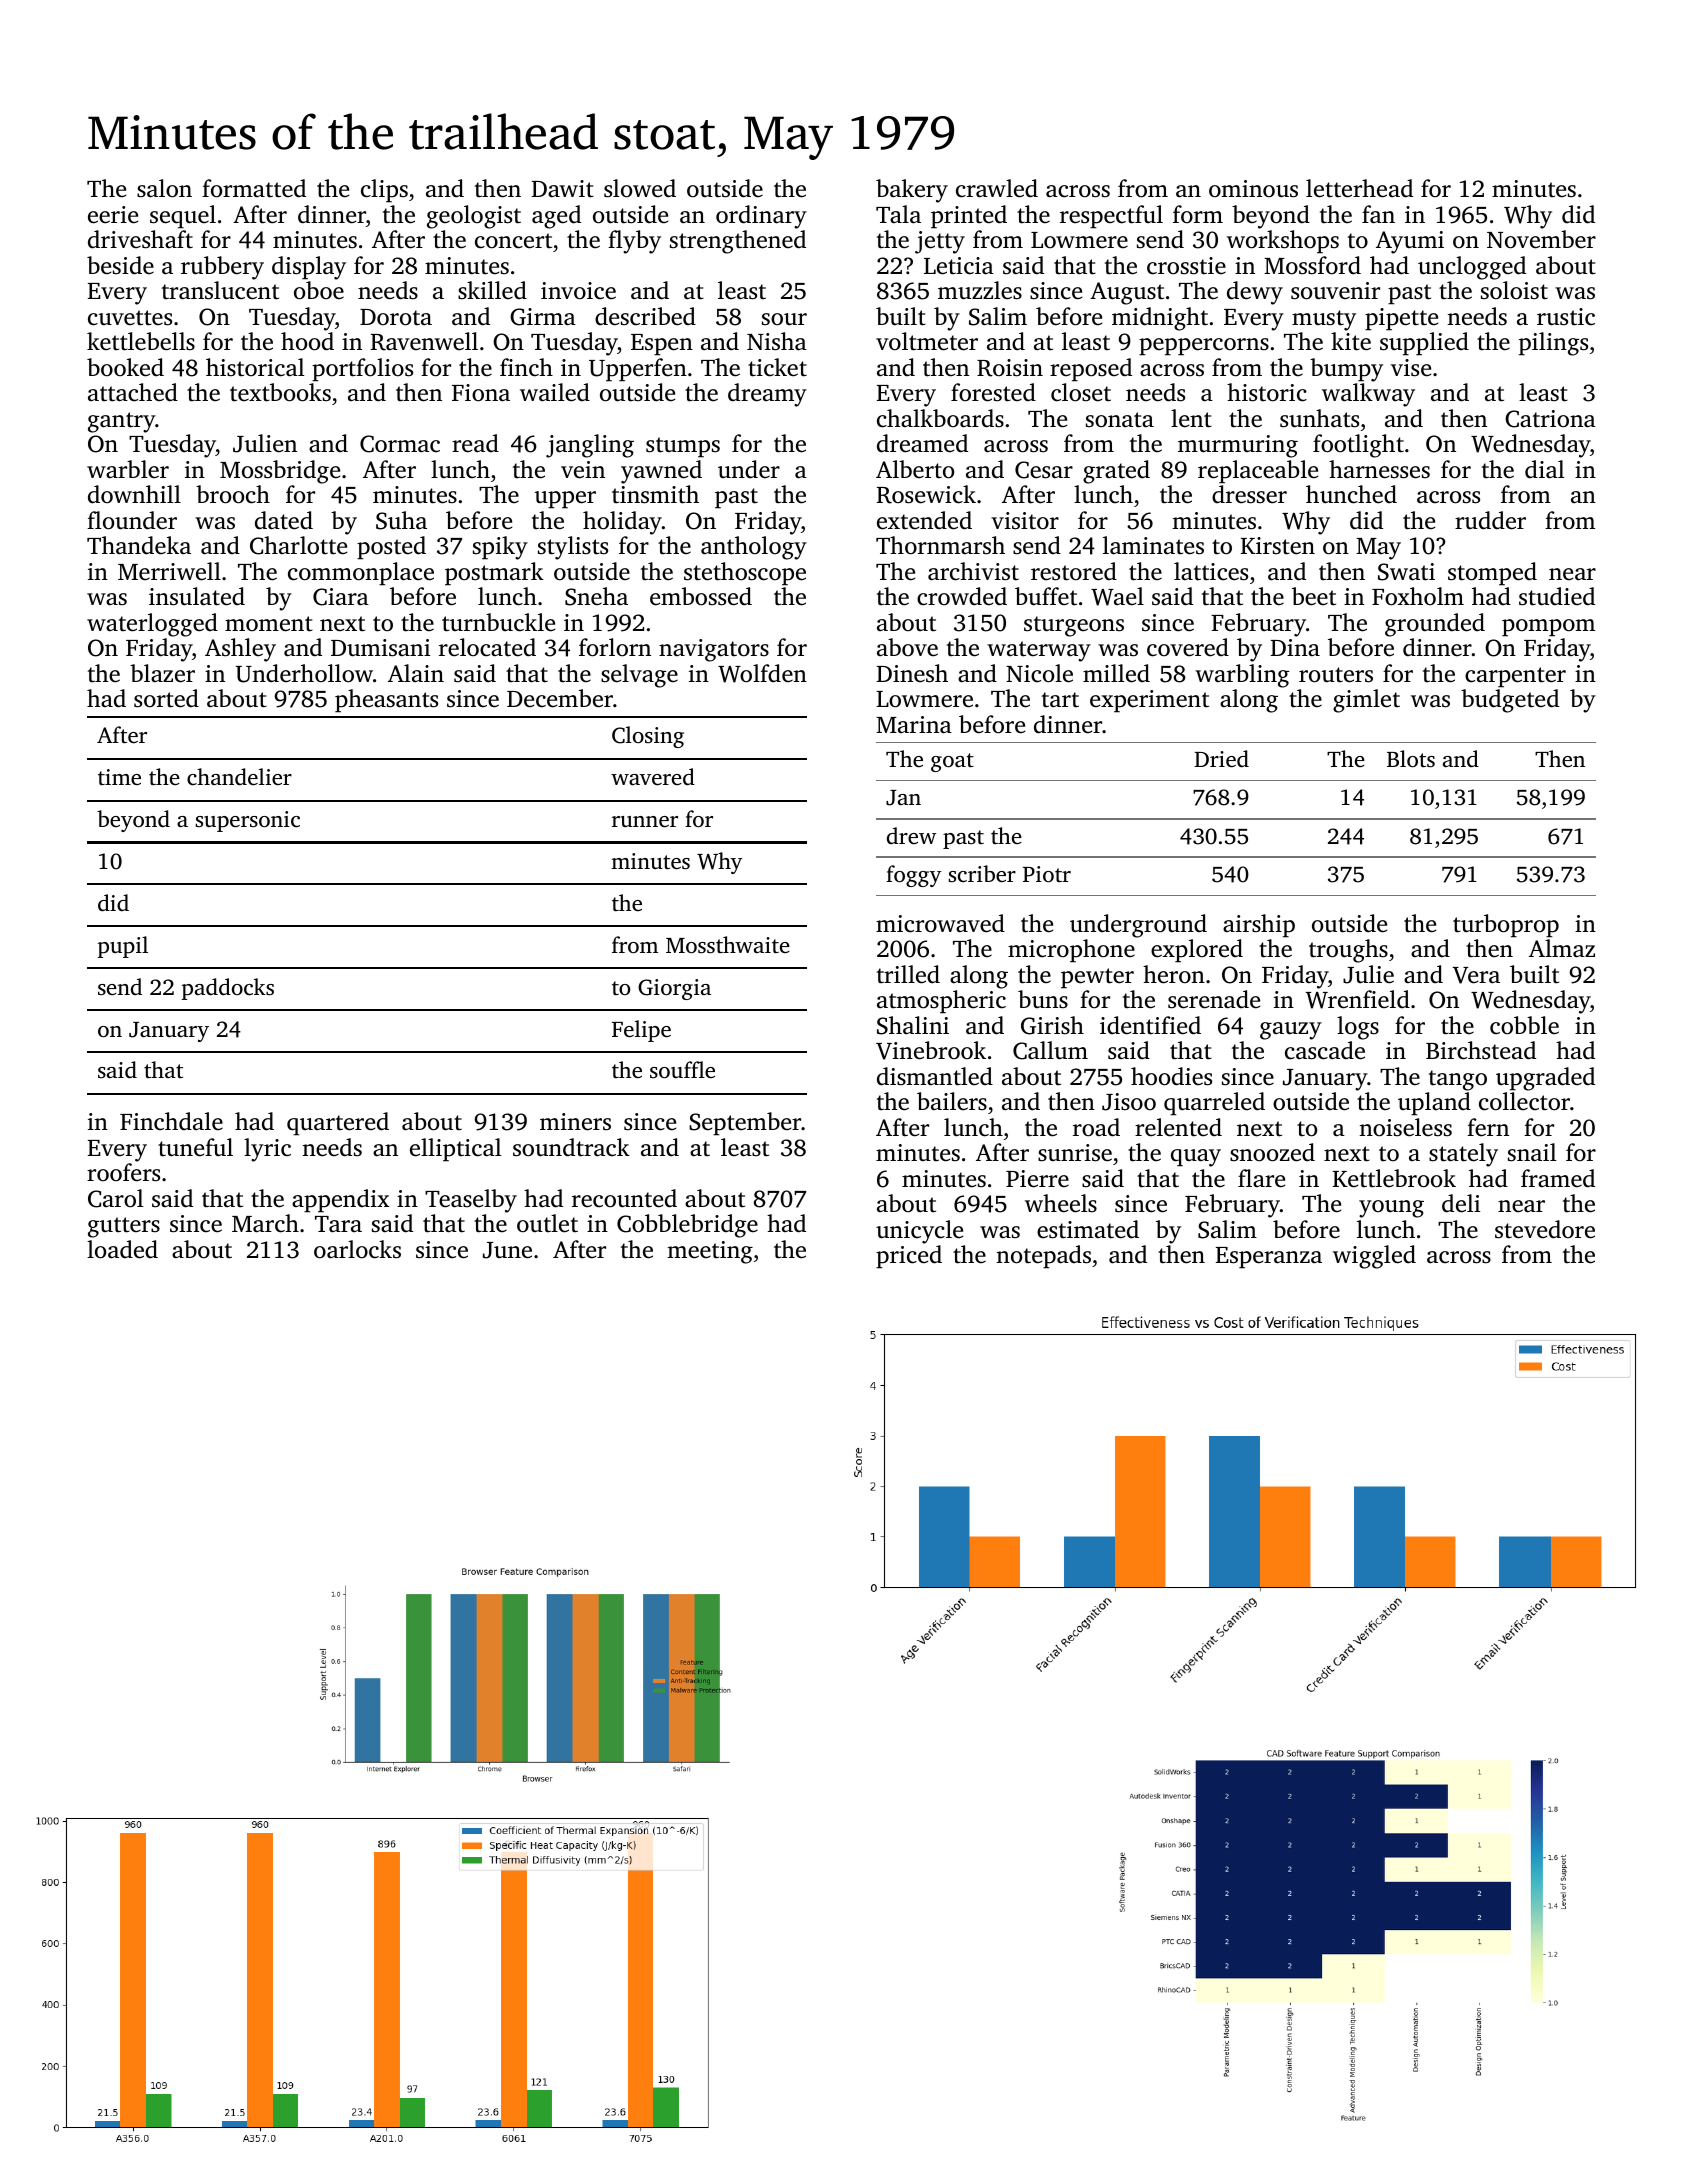  I want to click on midnight, so click(1160, 319).
